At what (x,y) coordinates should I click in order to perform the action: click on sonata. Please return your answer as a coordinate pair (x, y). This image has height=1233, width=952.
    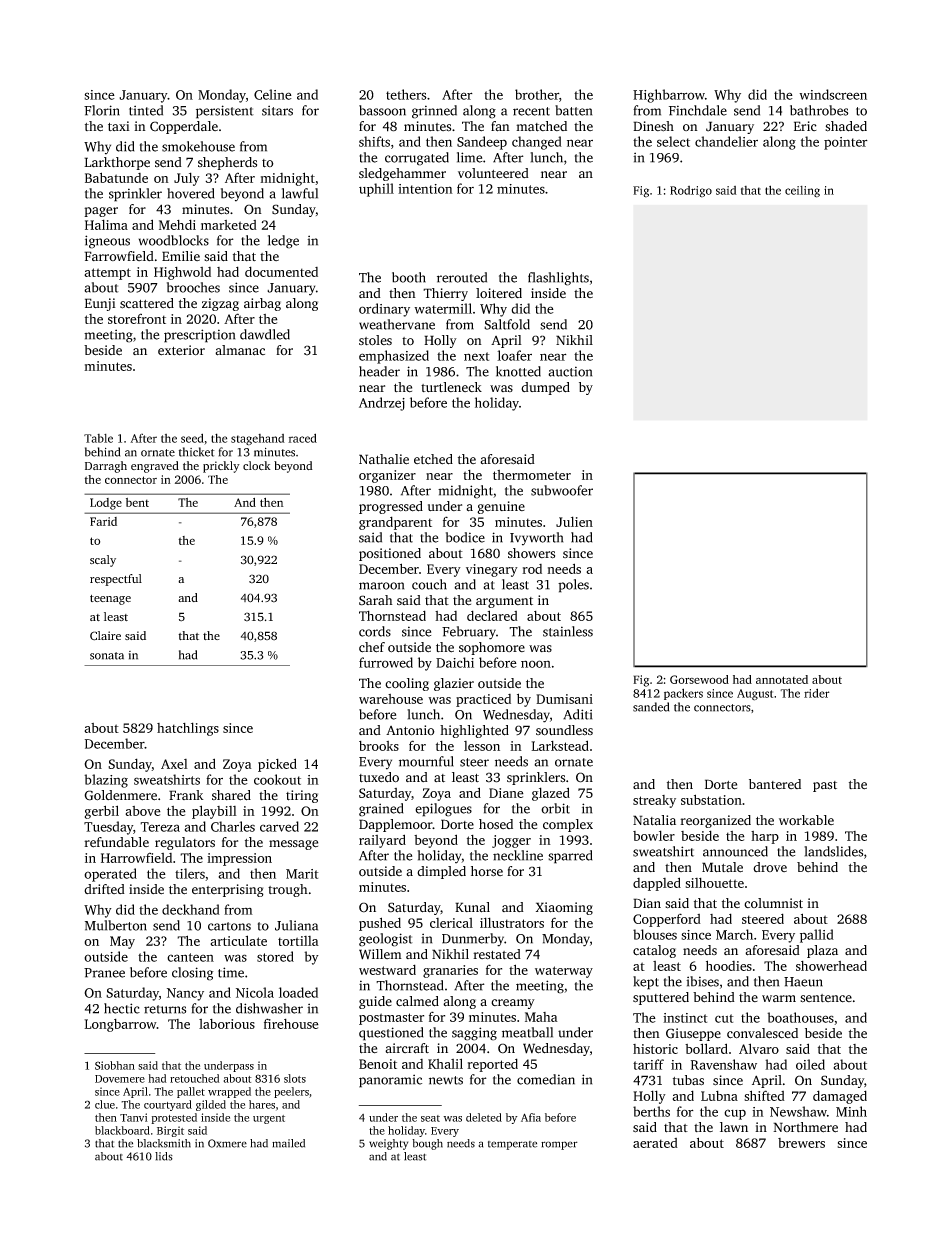
    Looking at the image, I should click on (107, 656).
